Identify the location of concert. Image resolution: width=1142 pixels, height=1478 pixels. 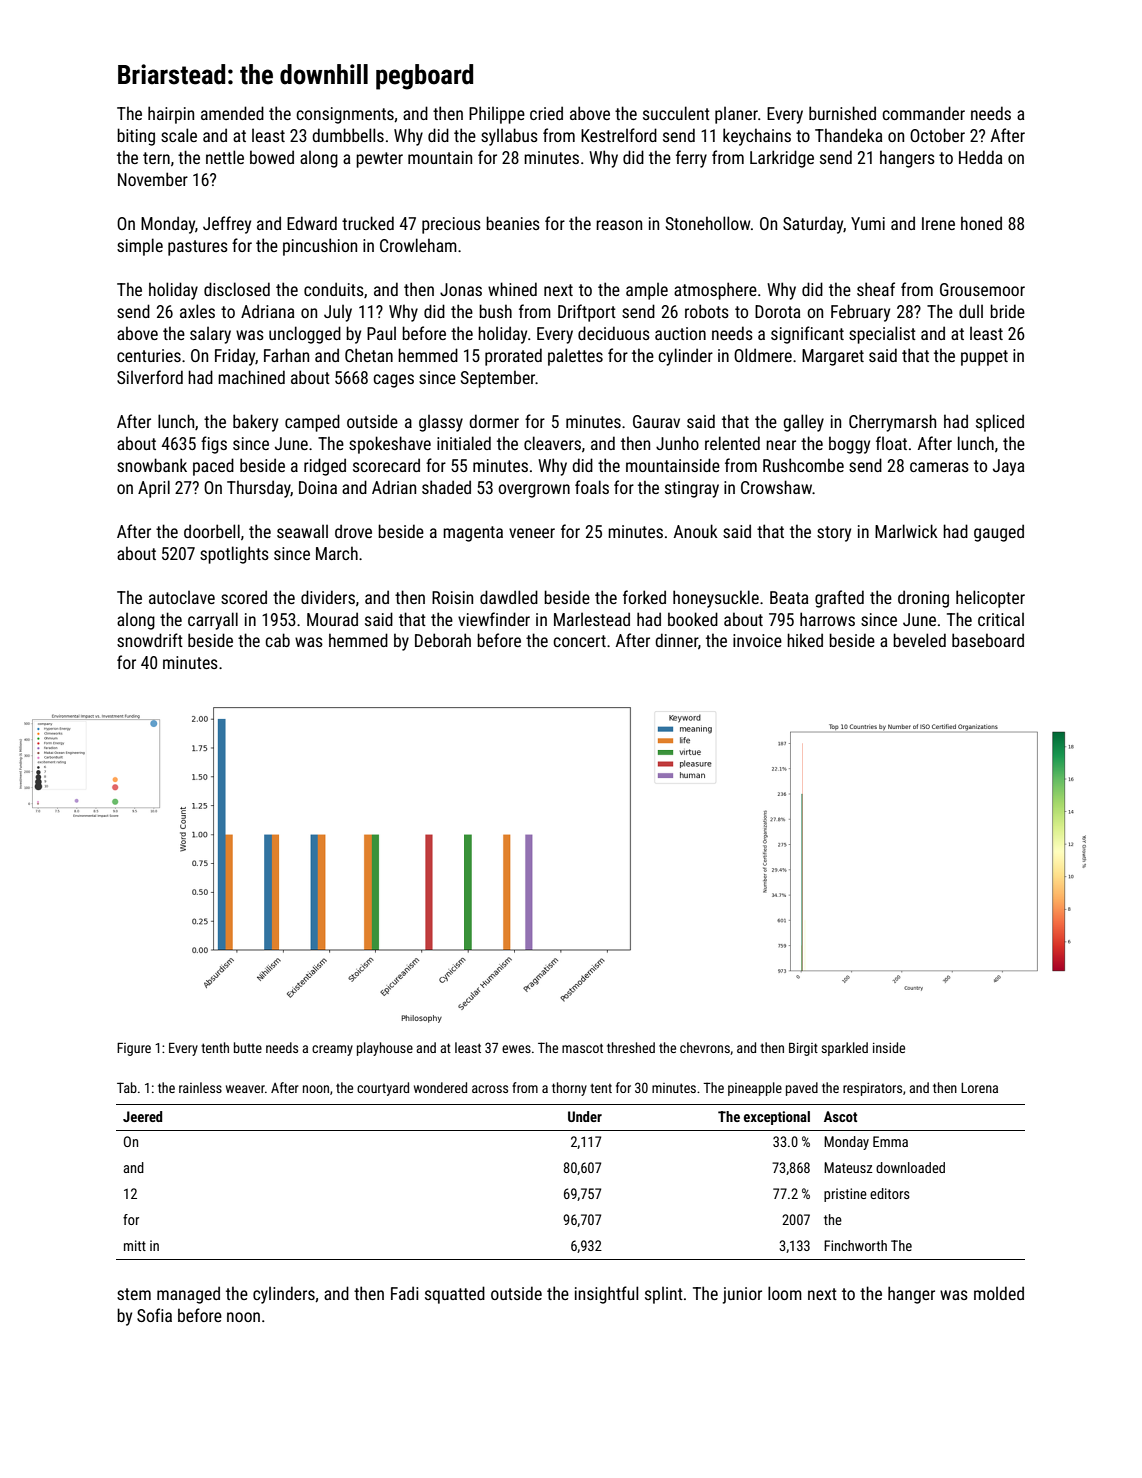
(579, 641).
